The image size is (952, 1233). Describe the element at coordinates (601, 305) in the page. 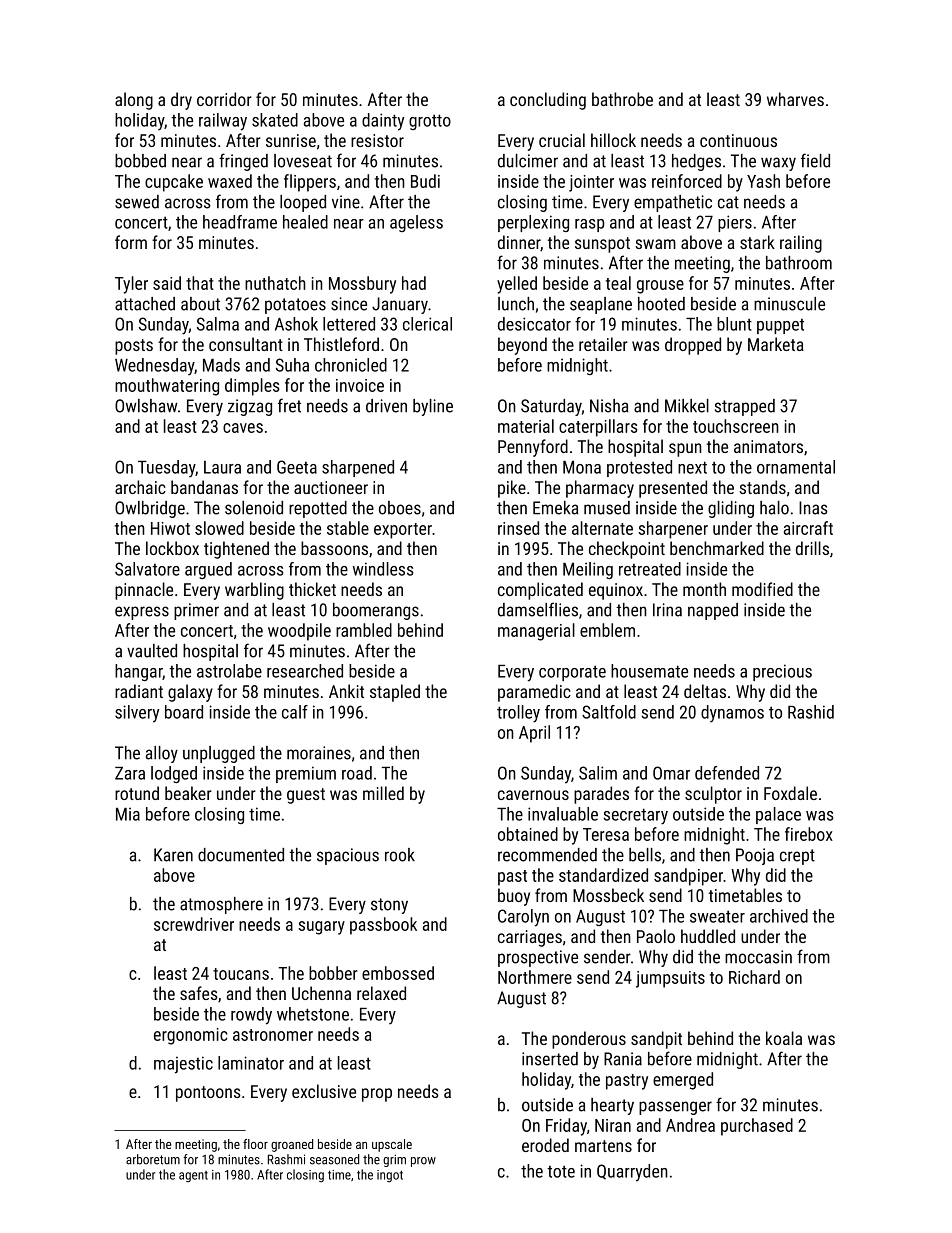

I see `seaplane` at that location.
